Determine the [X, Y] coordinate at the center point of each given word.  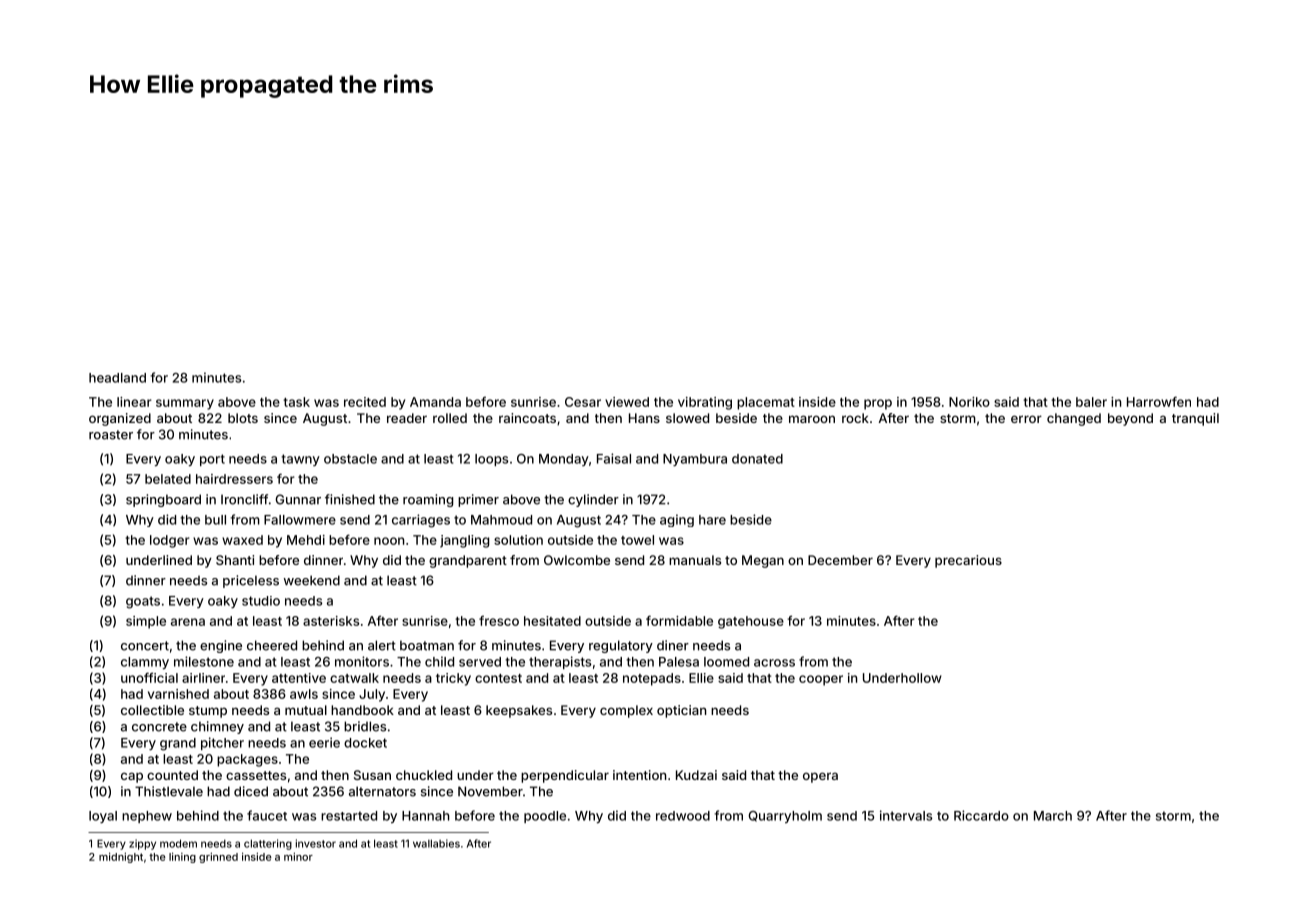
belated [168, 479]
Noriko [969, 402]
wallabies [436, 843]
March [1053, 816]
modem [178, 843]
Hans [644, 418]
